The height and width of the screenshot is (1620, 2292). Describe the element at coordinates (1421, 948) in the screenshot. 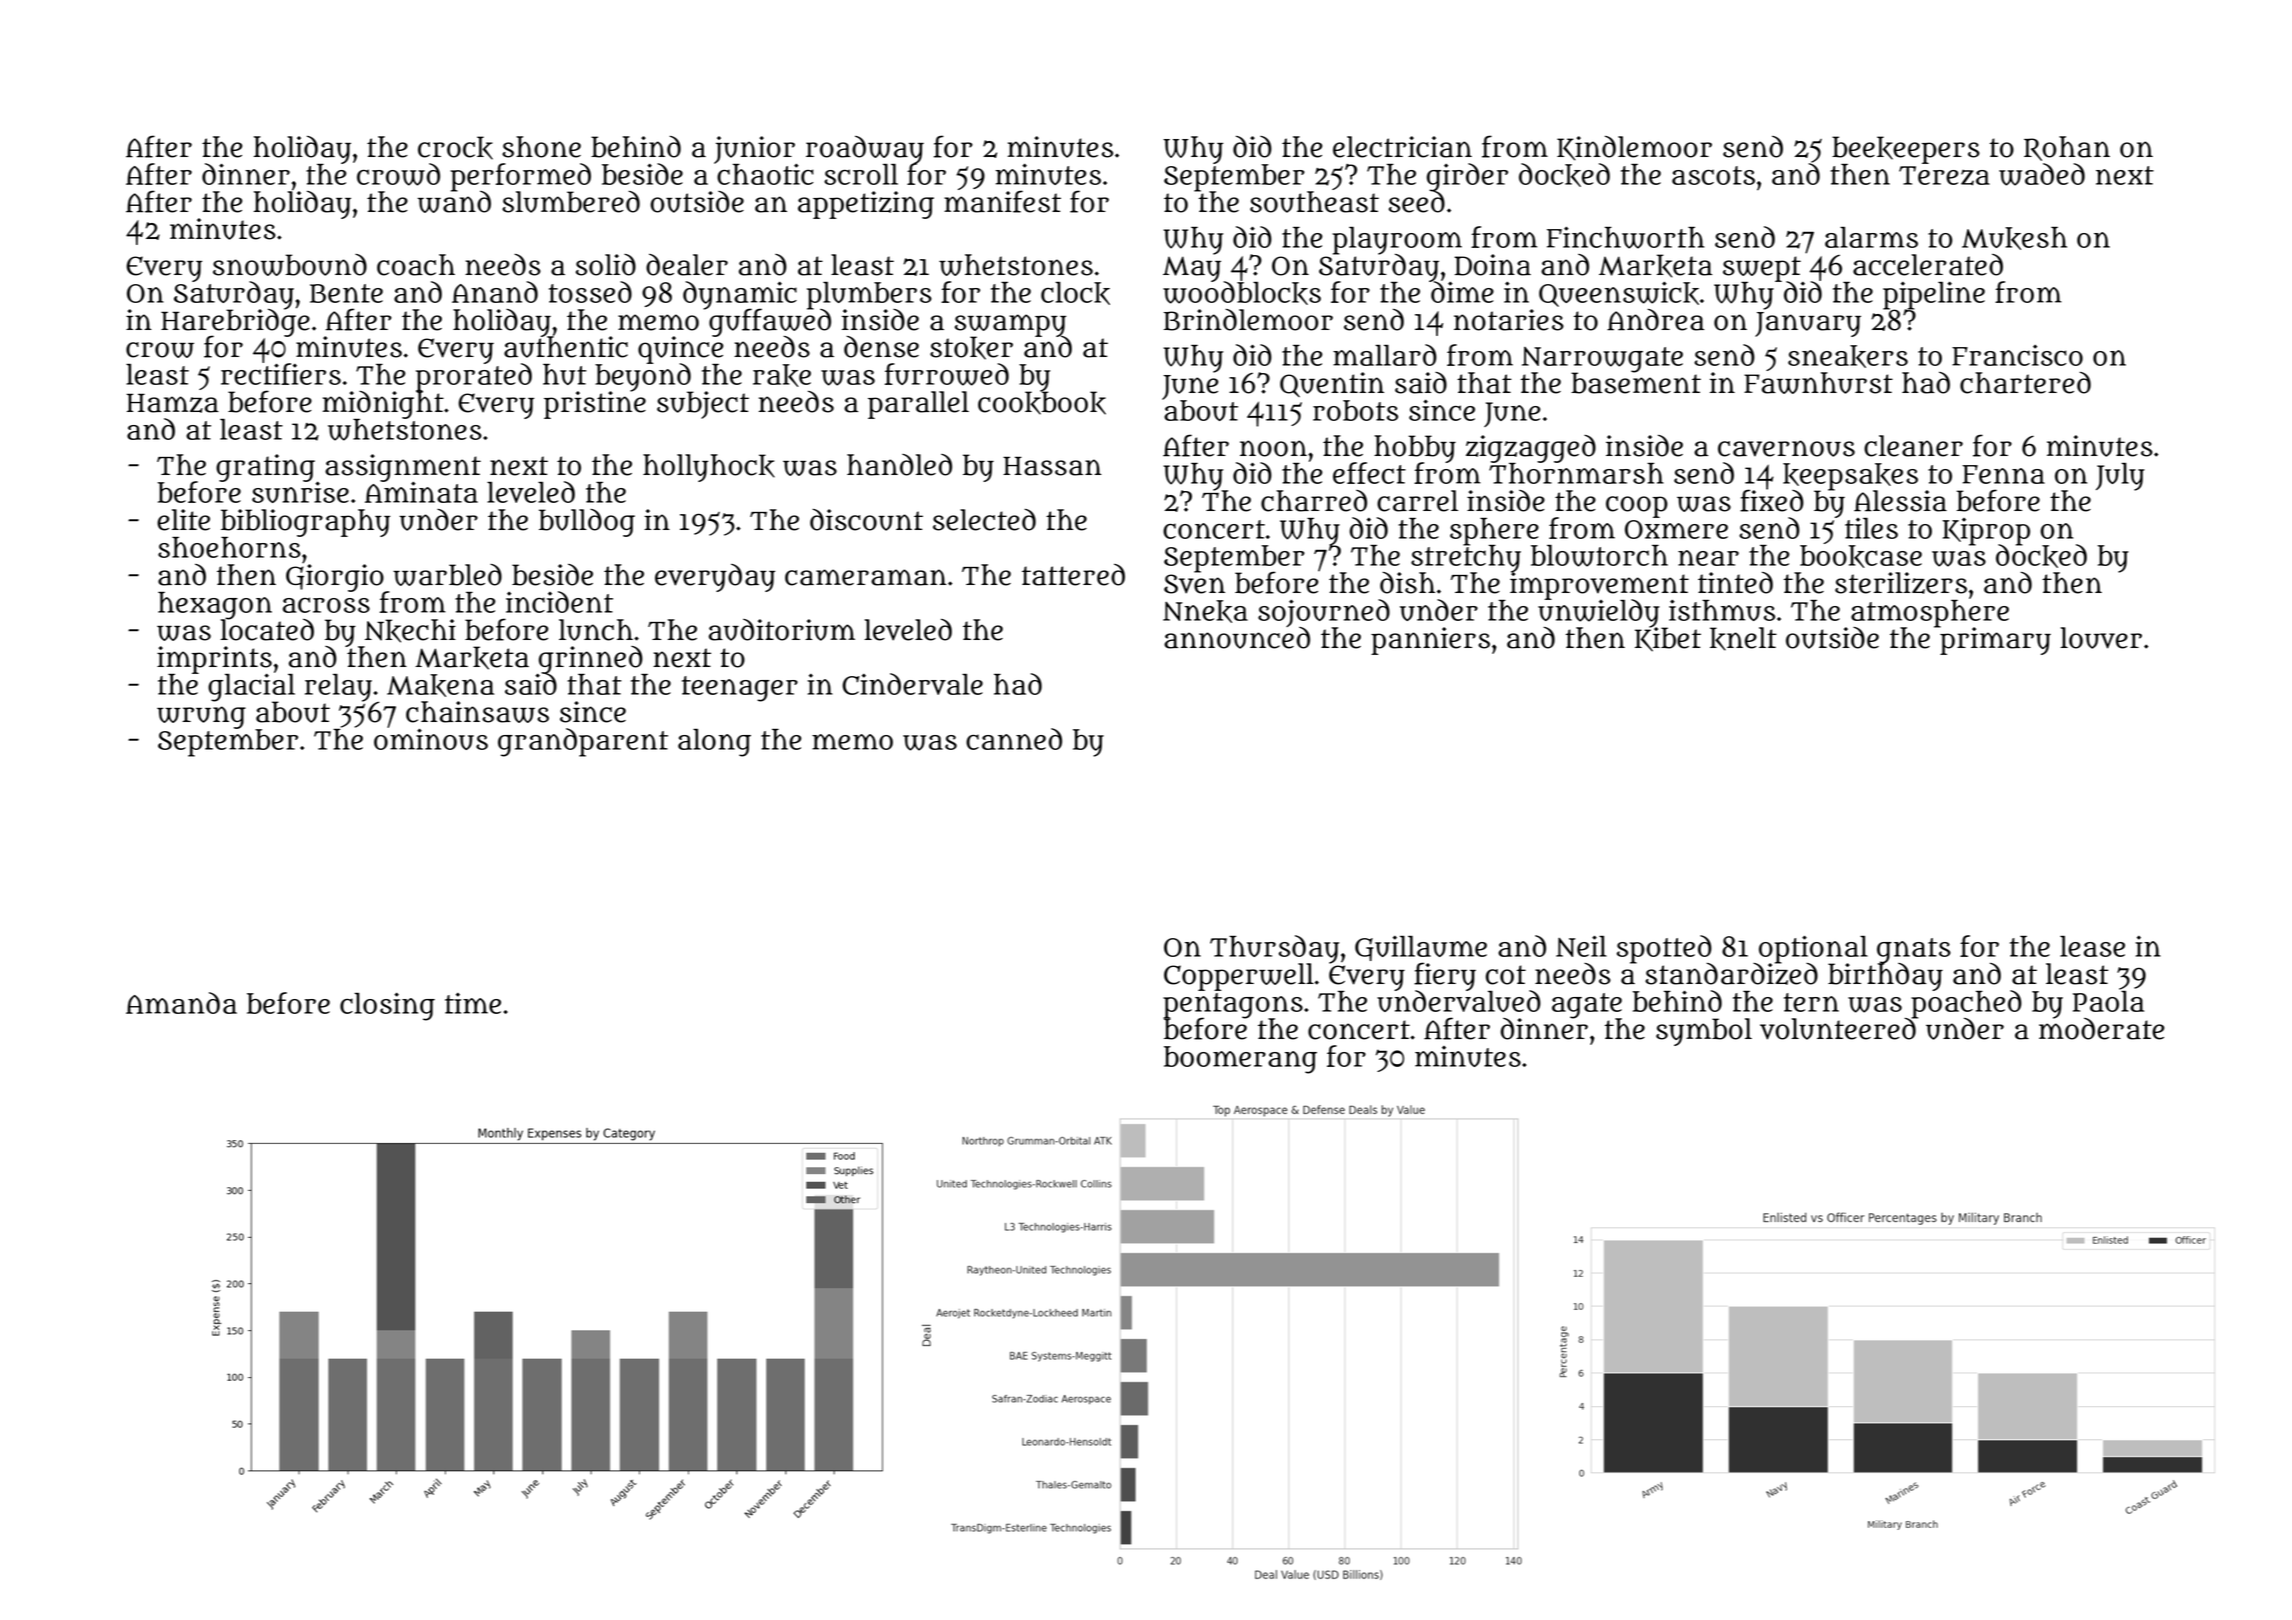

I see `Guillaume` at that location.
